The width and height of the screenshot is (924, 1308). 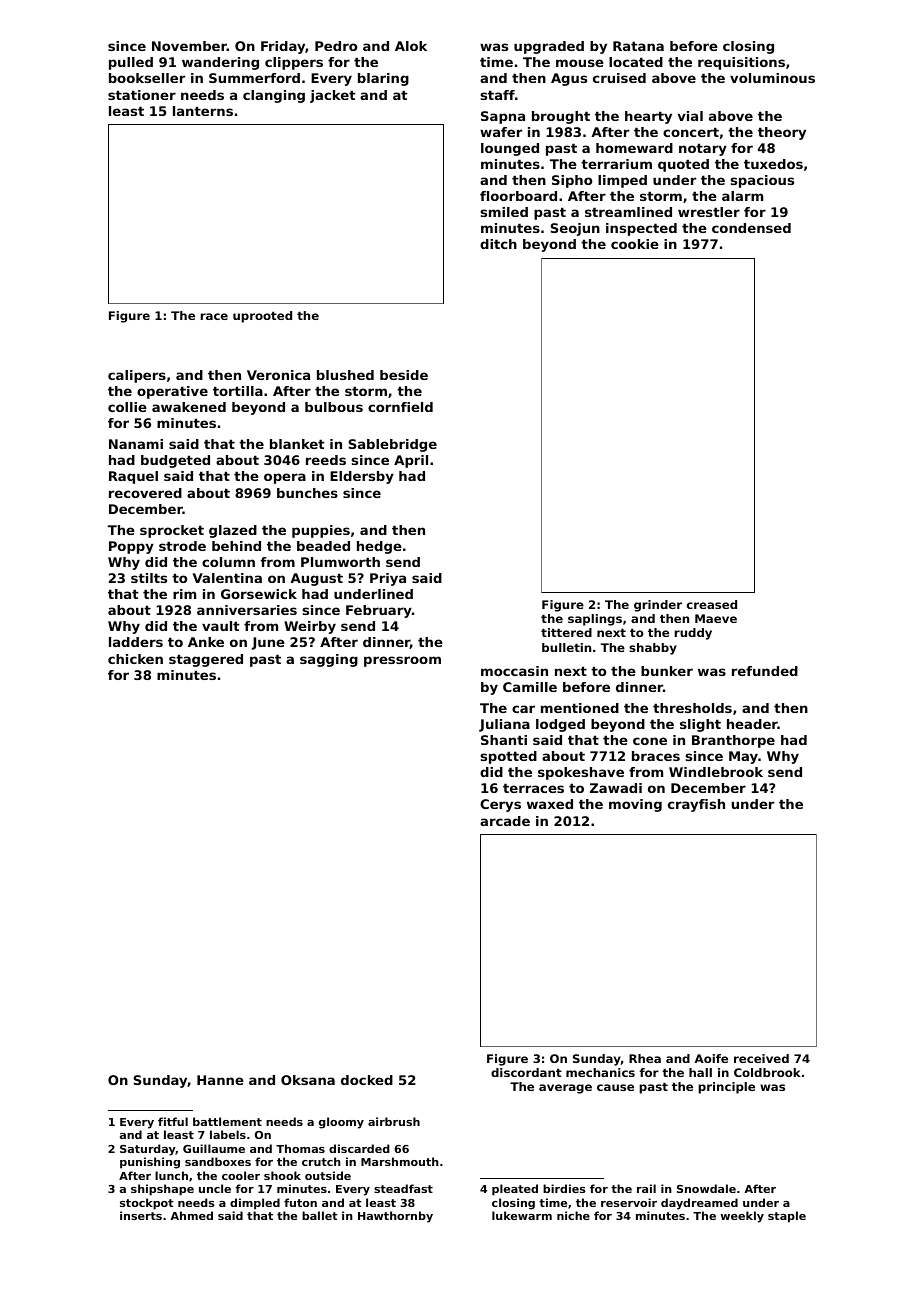 I want to click on Saturday, so click(x=148, y=1150).
